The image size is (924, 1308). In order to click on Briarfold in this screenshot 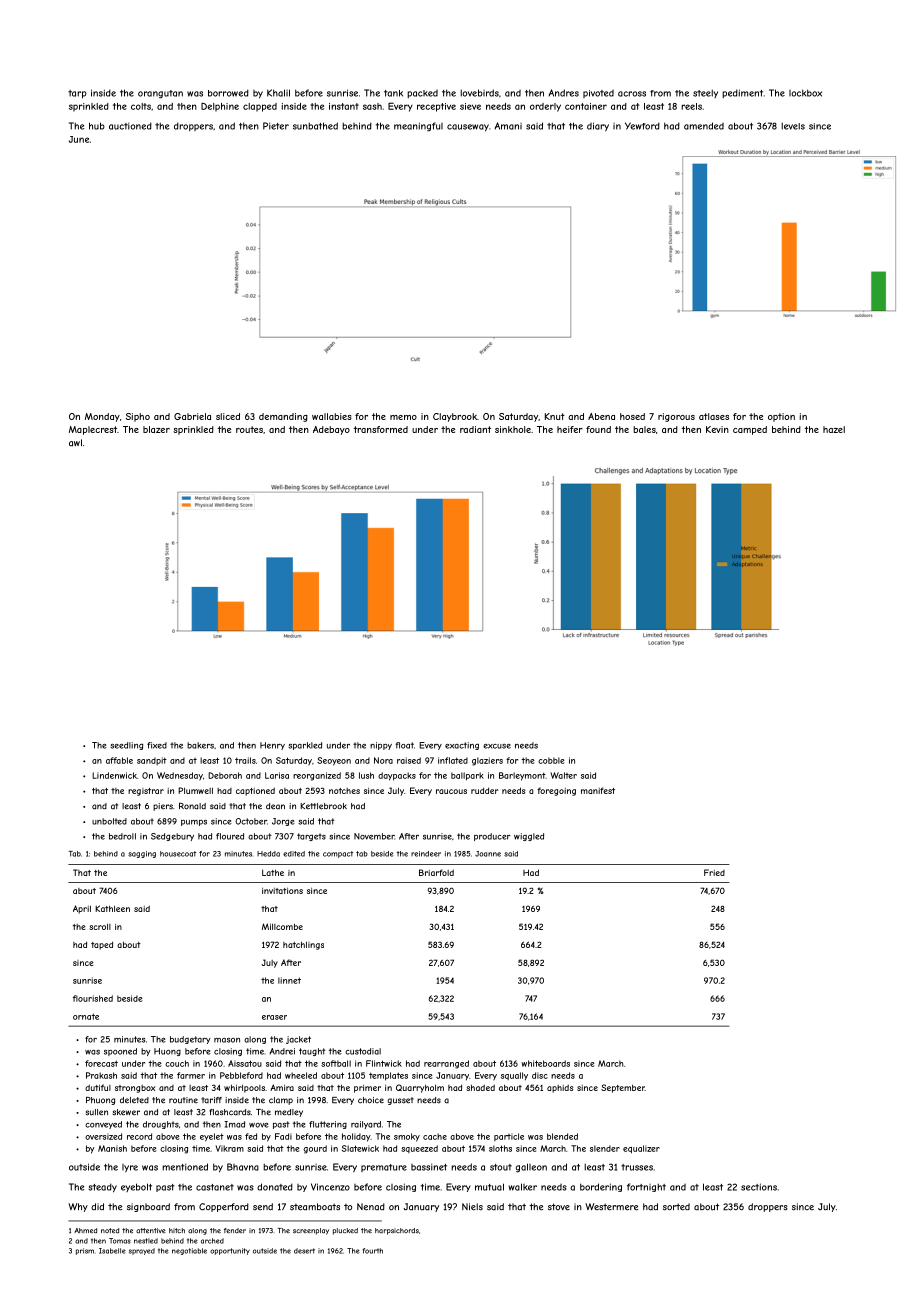, I will do `click(436, 872)`.
